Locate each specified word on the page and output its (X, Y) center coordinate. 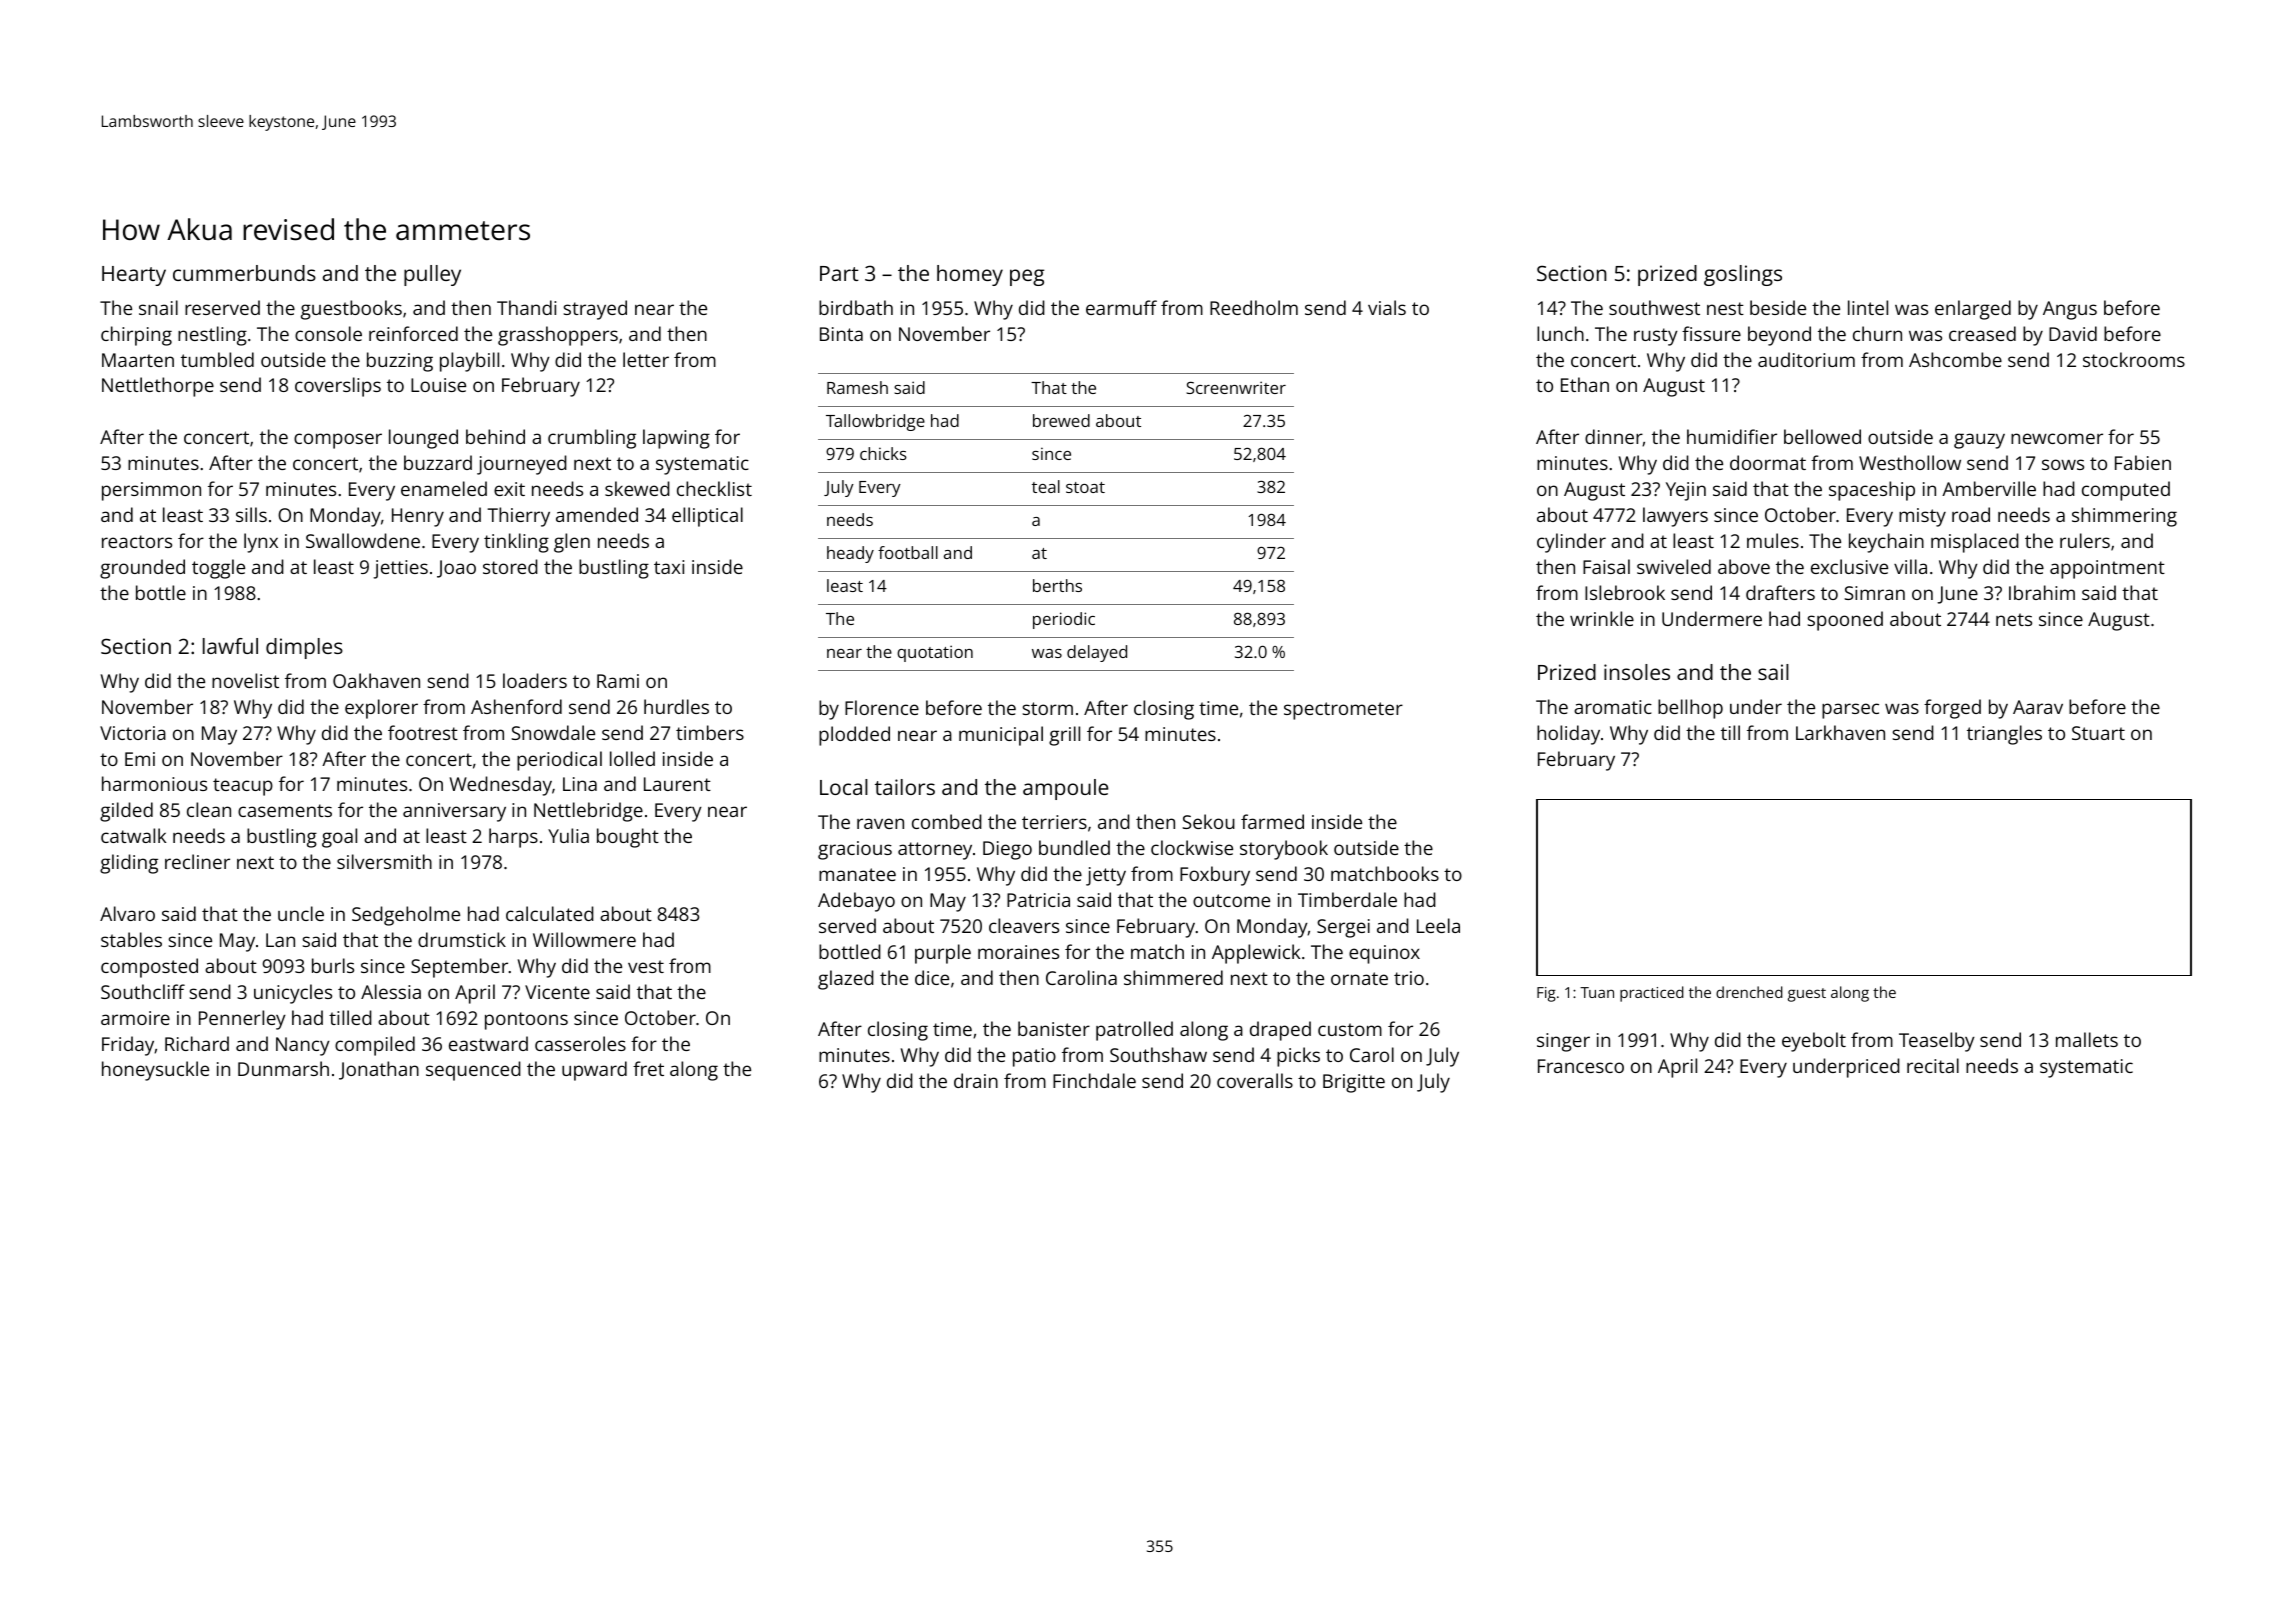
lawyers (1675, 517)
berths (1057, 585)
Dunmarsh (283, 1068)
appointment (2107, 569)
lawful (230, 646)
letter (646, 359)
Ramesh (857, 387)
